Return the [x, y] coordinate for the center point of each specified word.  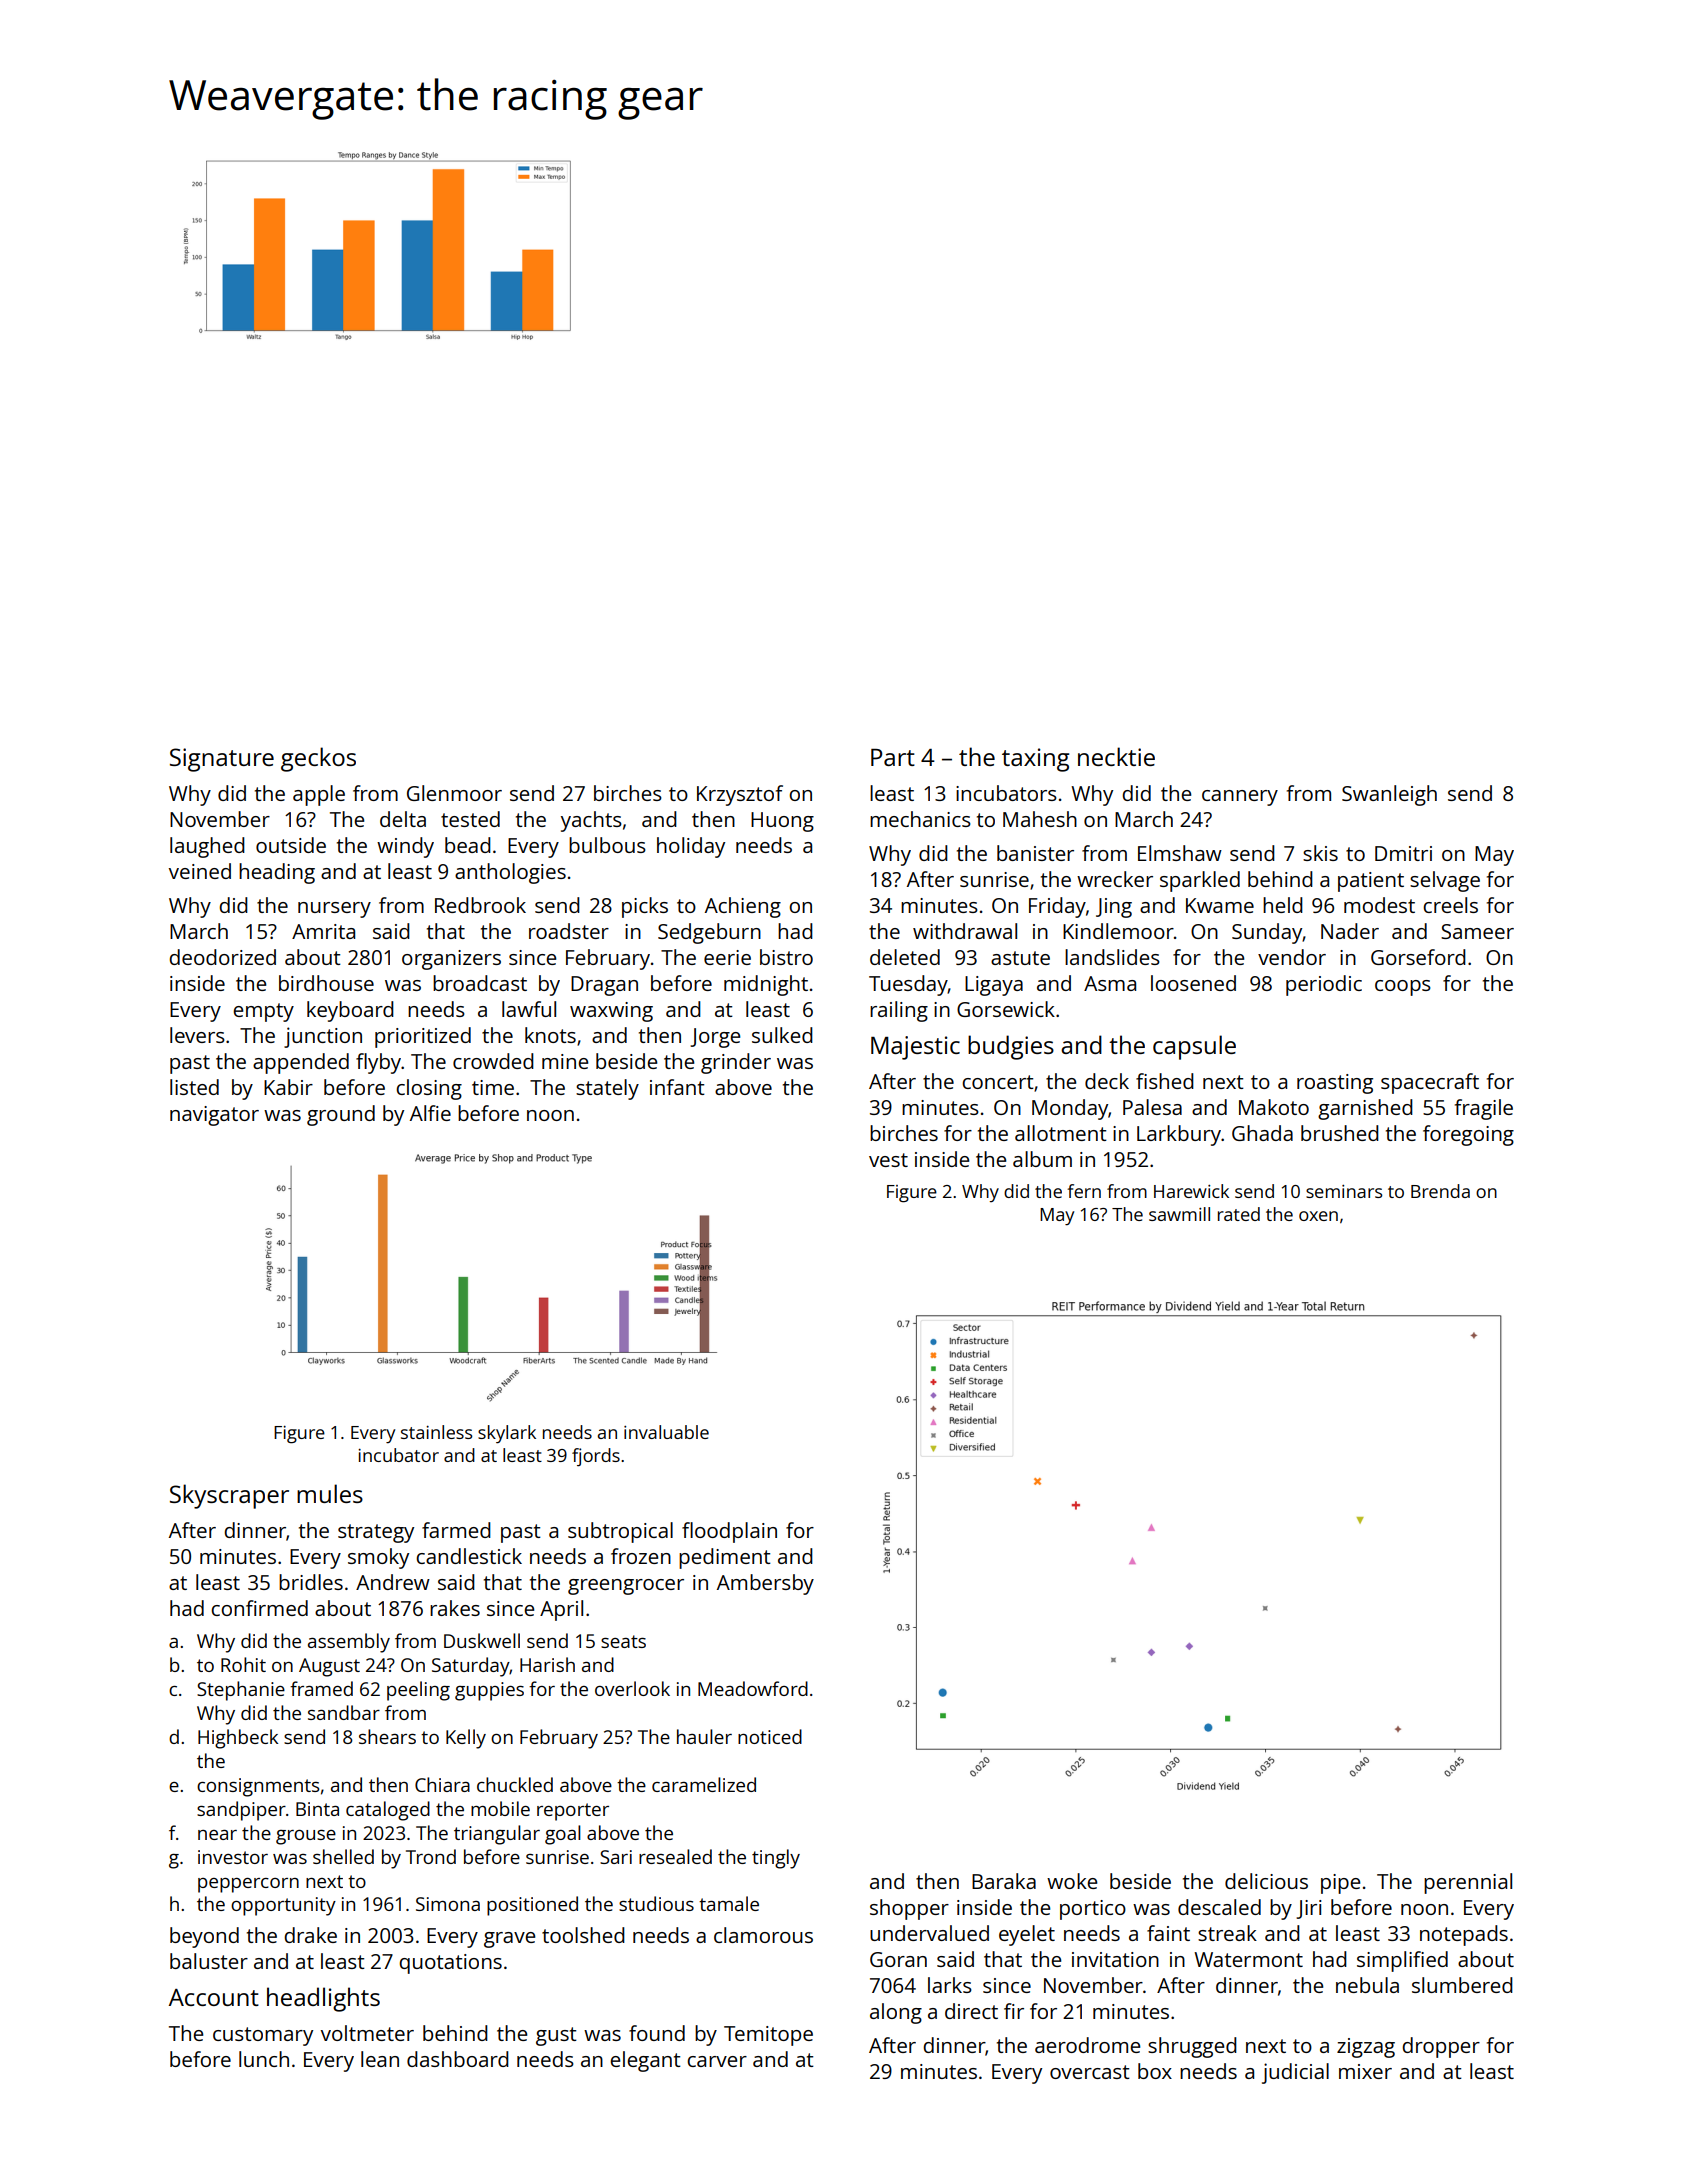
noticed [770, 1736]
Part [893, 757]
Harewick [1191, 1191]
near [217, 1835]
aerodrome [1087, 2045]
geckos [318, 759]
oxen [1318, 1216]
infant [677, 1087]
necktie [1116, 756]
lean [380, 2059]
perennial [1468, 1883]
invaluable [666, 1432]
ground [341, 1115]
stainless [436, 1432]
